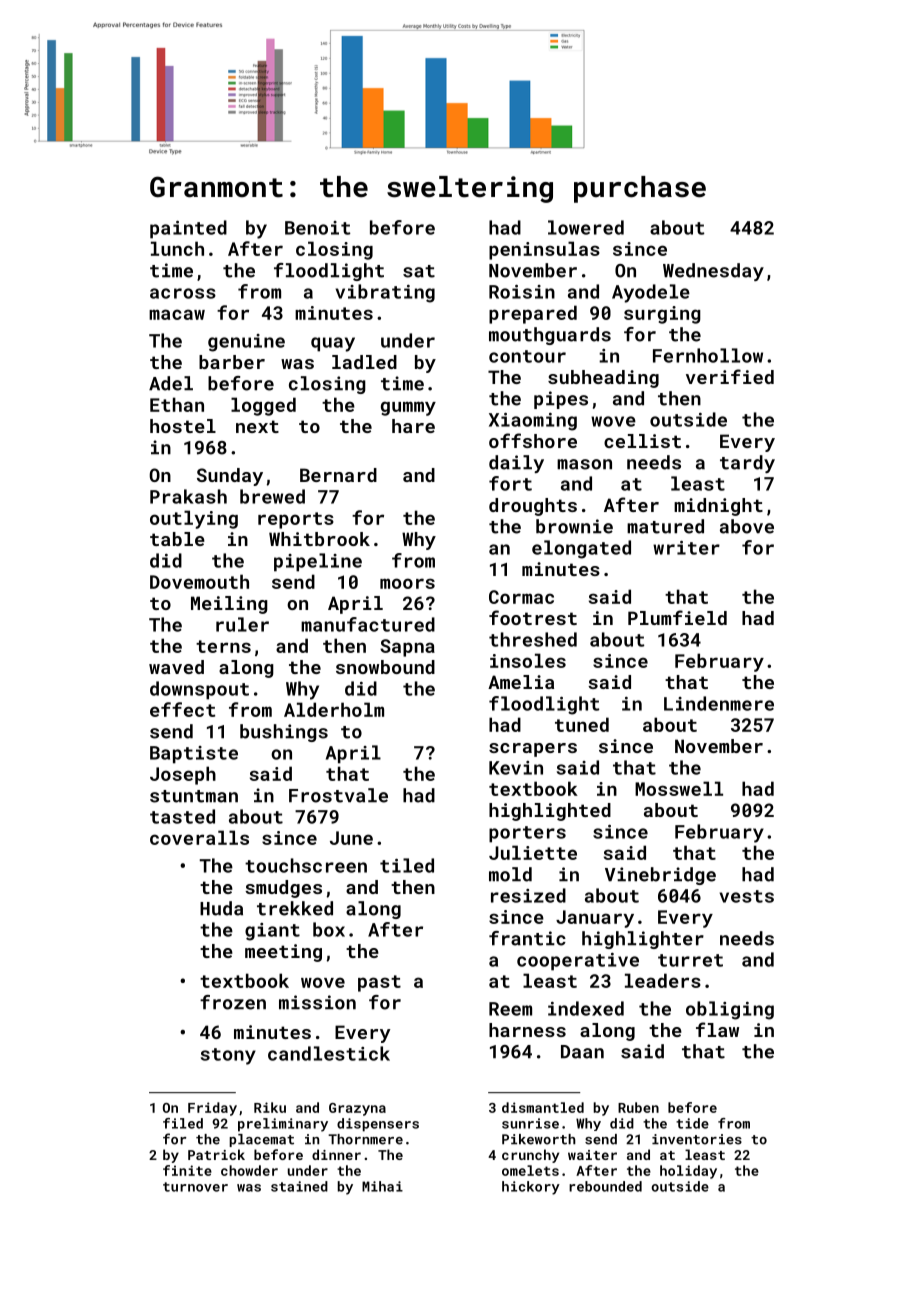 Image resolution: width=924 pixels, height=1311 pixels. What do you see at coordinates (187, 1170) in the document?
I see `finite` at bounding box center [187, 1170].
